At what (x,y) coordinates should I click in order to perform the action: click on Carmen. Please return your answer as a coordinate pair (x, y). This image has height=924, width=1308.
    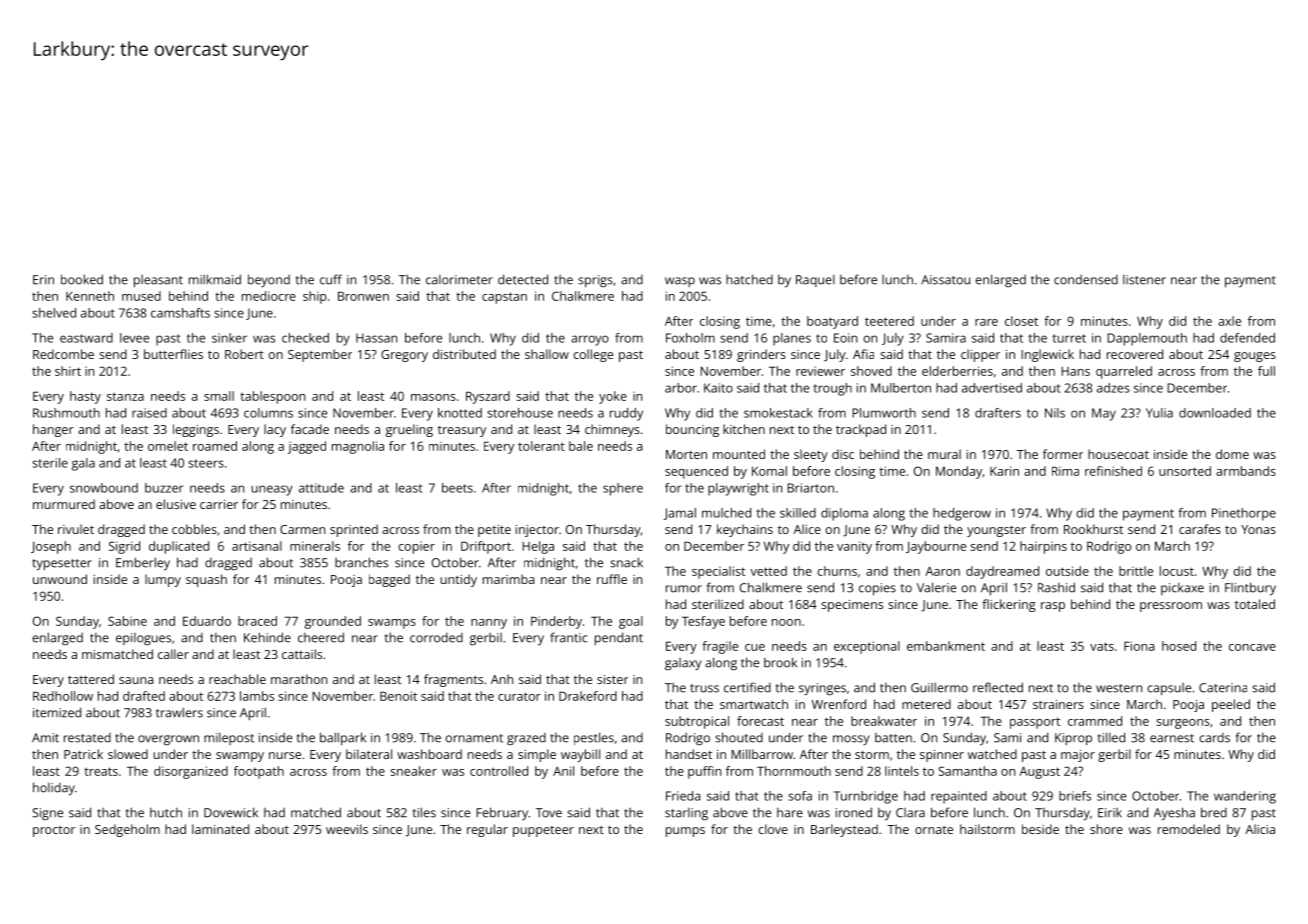
    Looking at the image, I should click on (302, 529).
